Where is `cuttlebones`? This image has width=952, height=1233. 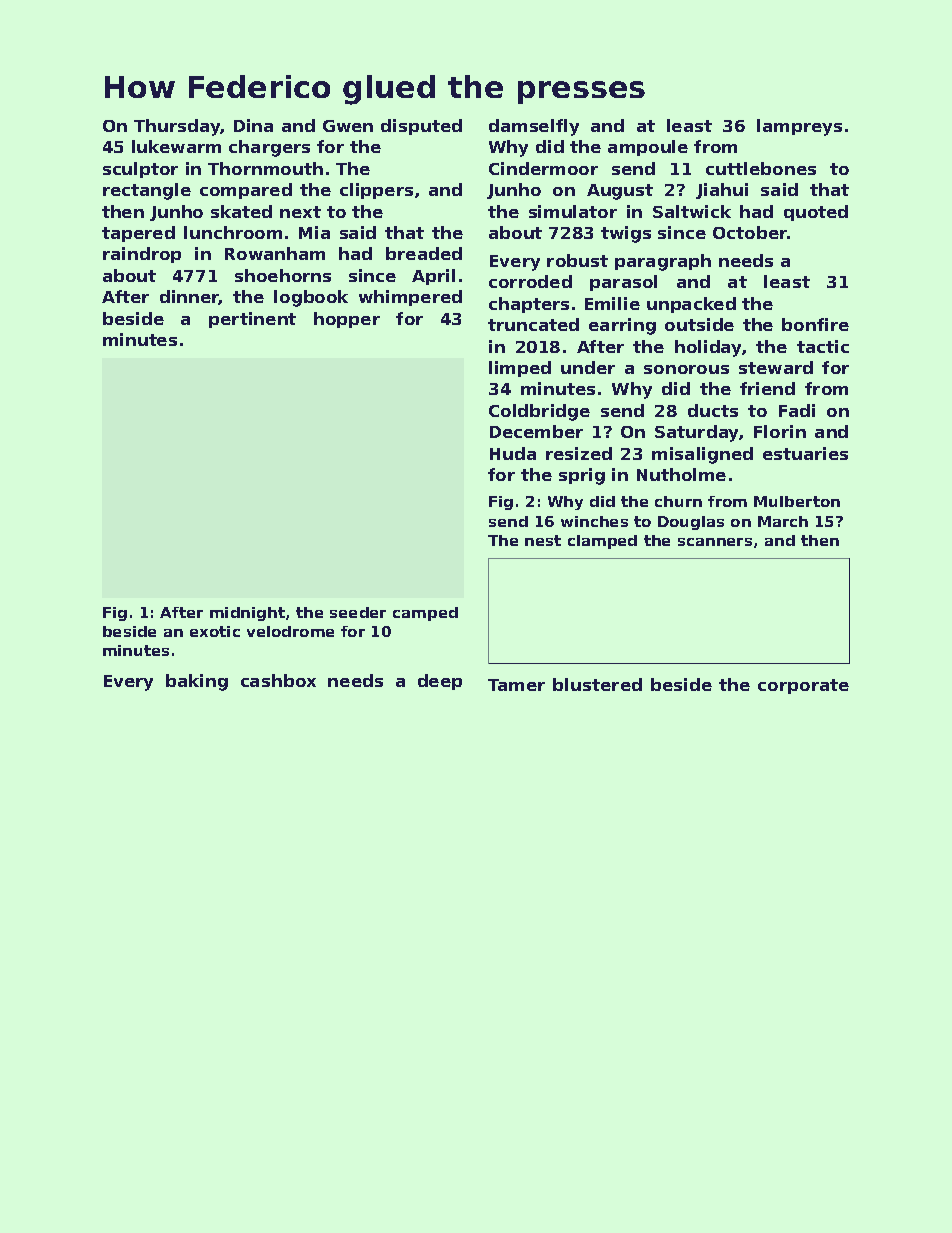
cuttlebones is located at coordinates (761, 168).
